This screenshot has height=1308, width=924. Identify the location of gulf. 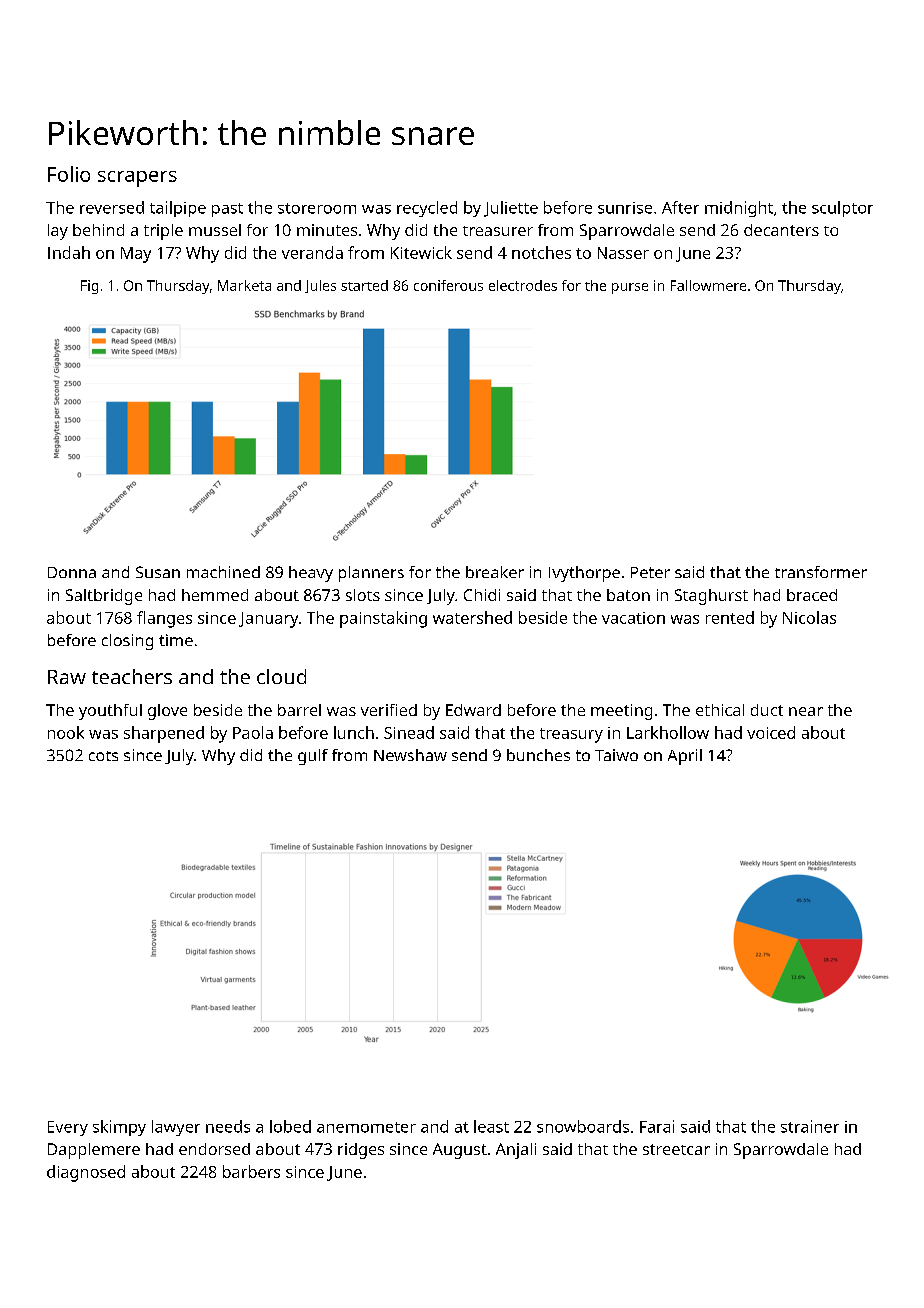
(313, 757).
